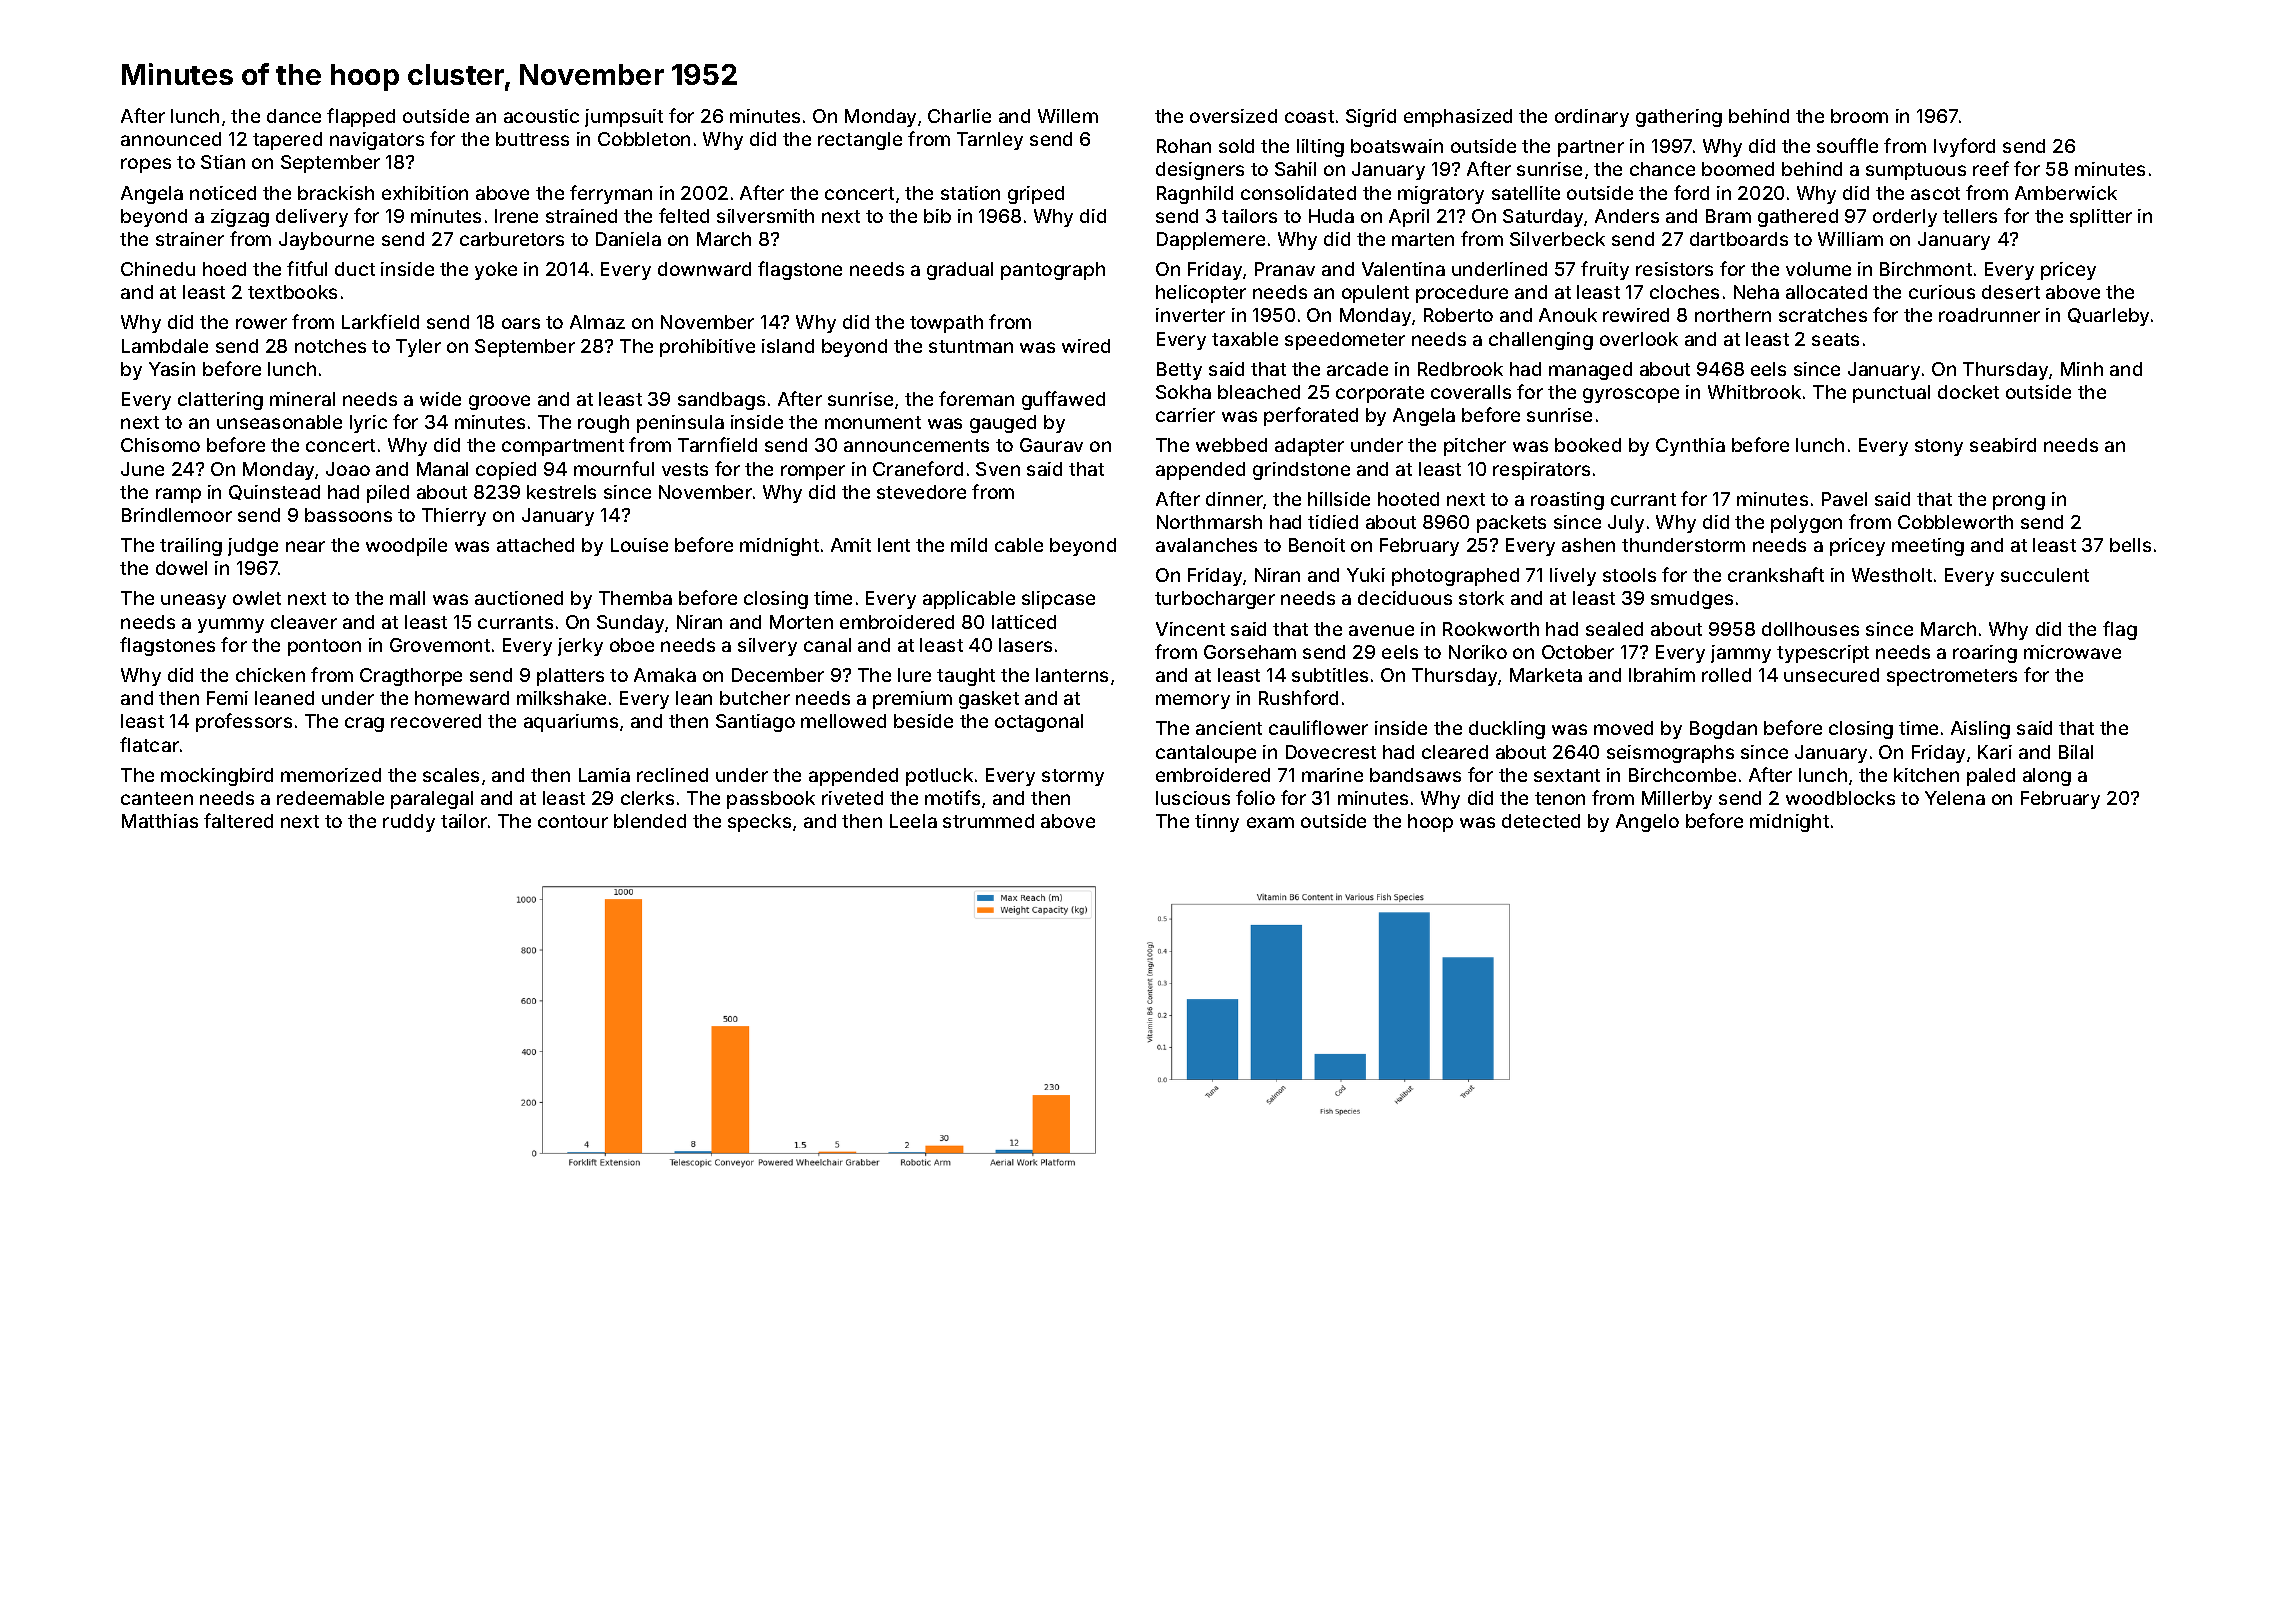 The width and height of the document is (2282, 1614). What do you see at coordinates (1840, 798) in the document?
I see `woodblocks` at bounding box center [1840, 798].
